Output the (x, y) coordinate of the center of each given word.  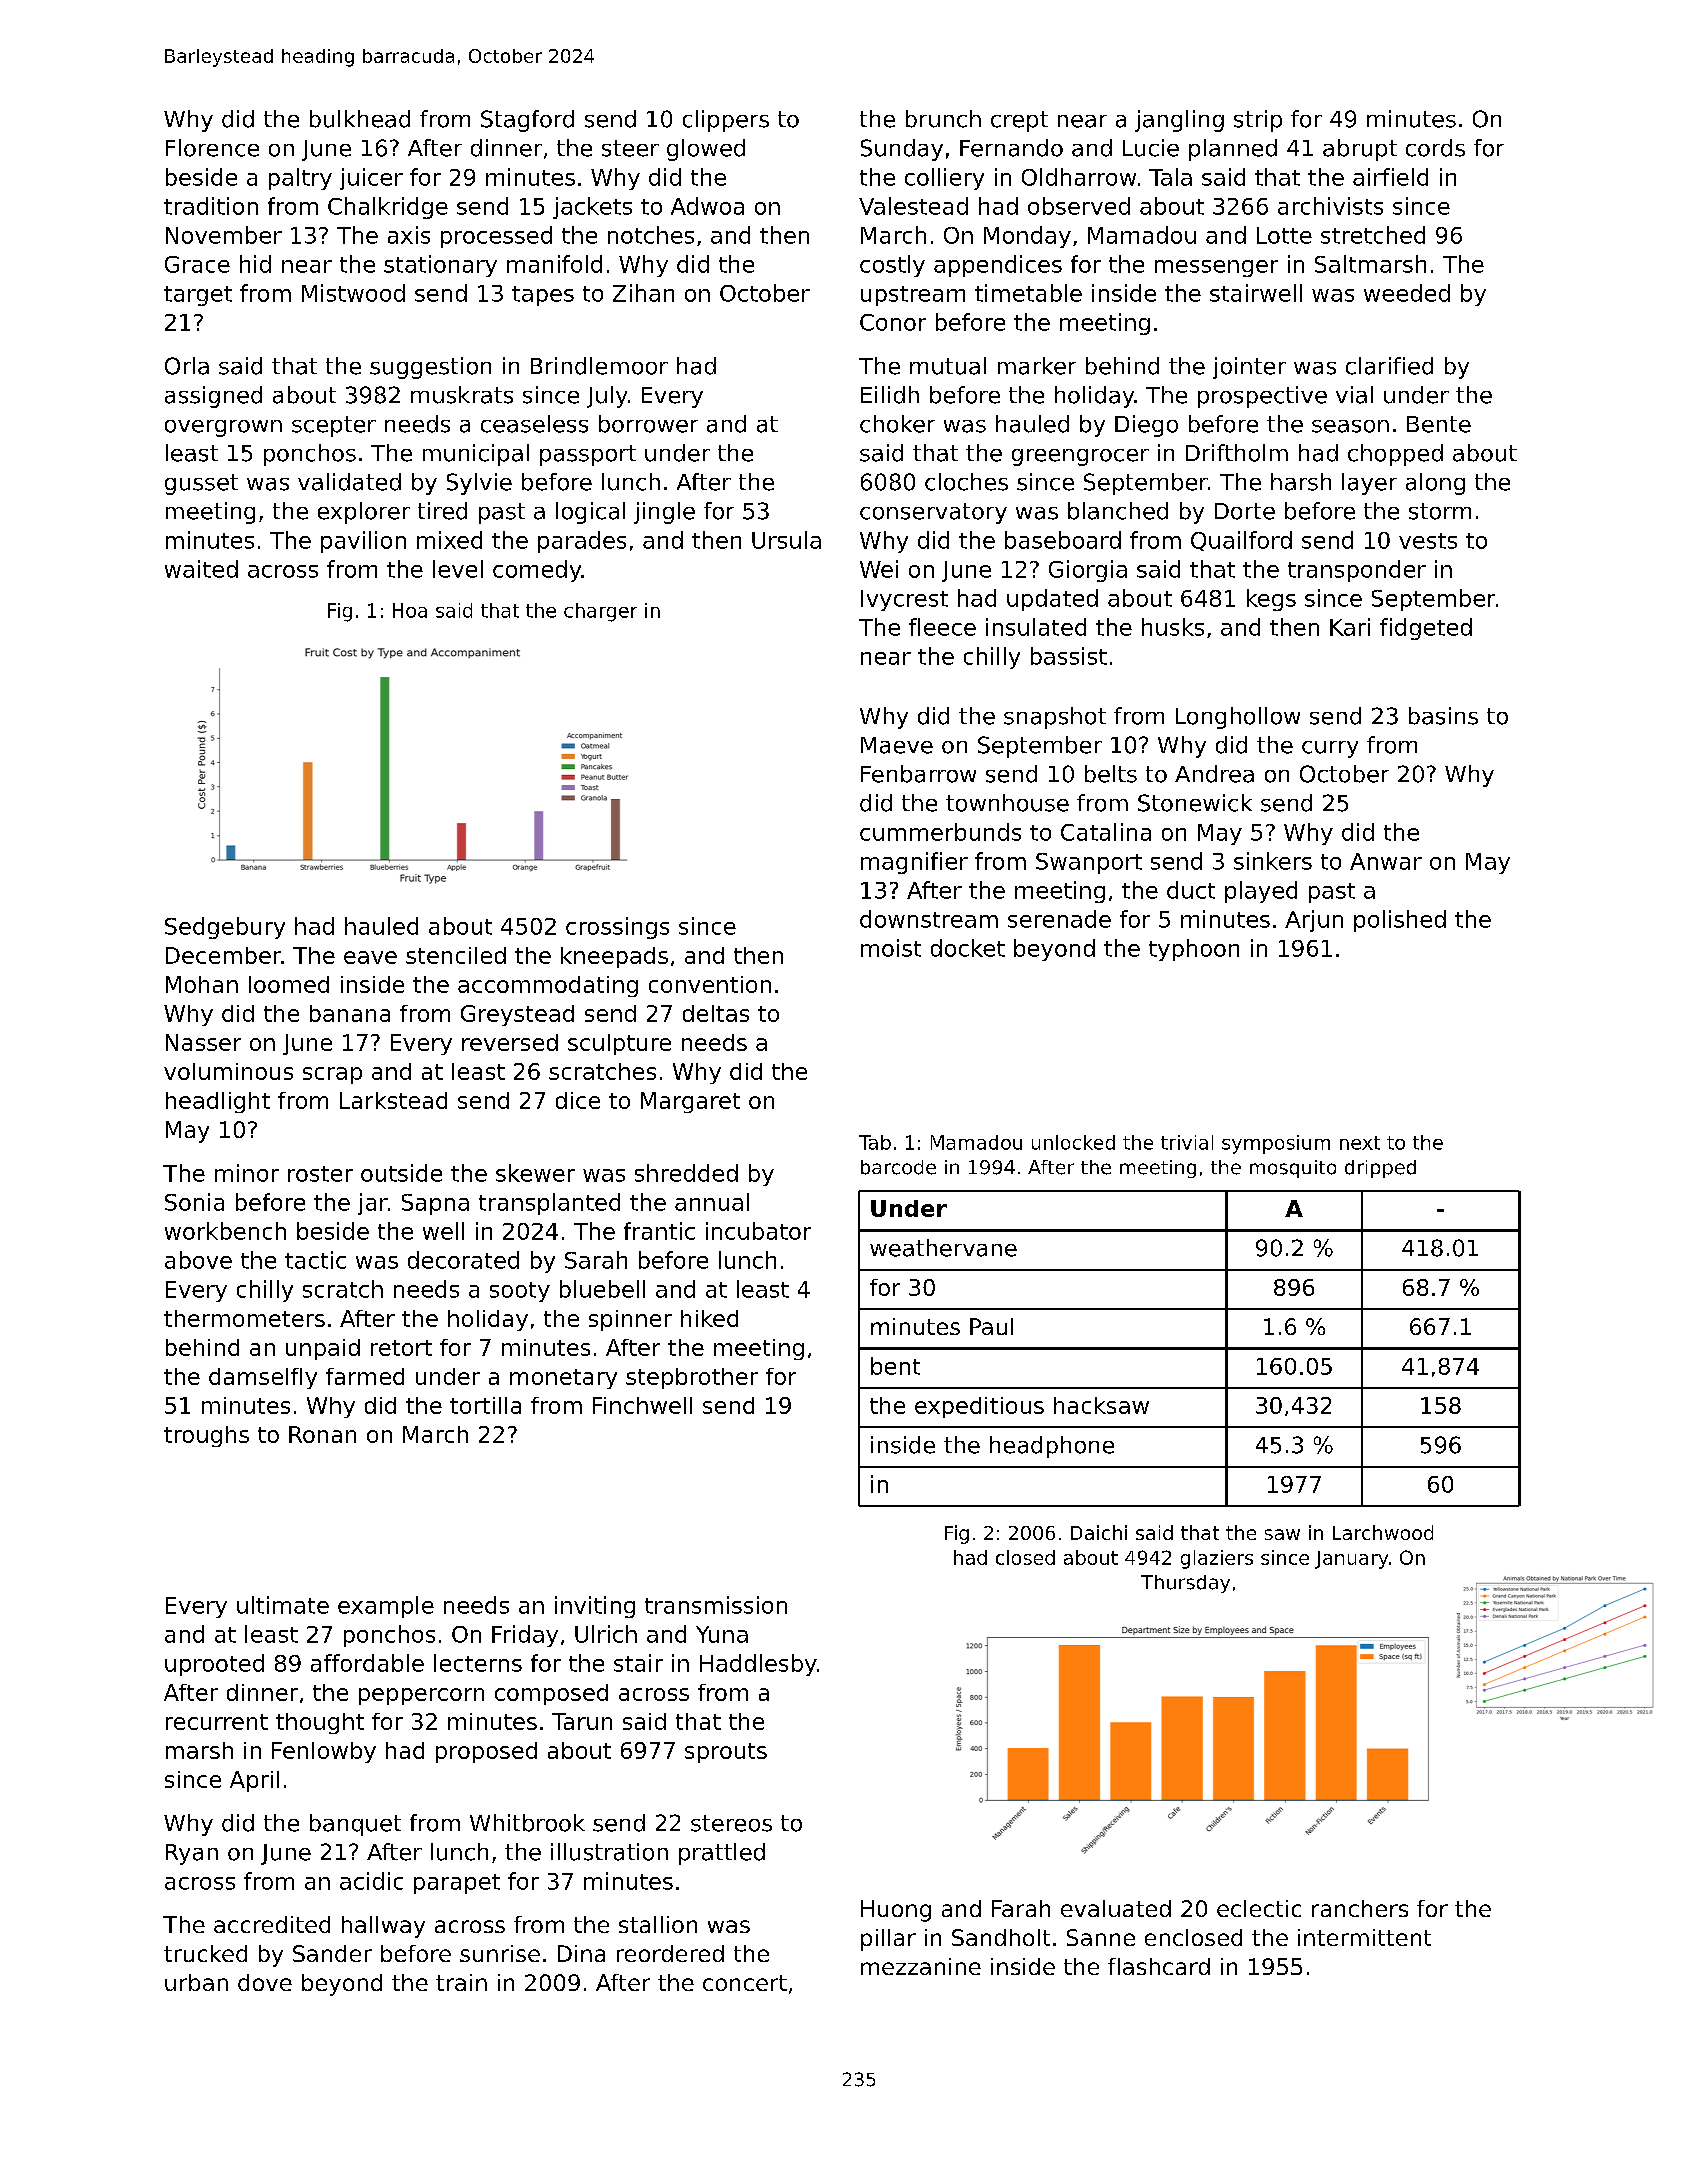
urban (196, 1982)
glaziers (1217, 1559)
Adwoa (707, 206)
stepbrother (692, 1378)
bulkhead (360, 119)
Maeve (897, 745)
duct (1191, 890)
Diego (1146, 426)
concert (745, 1983)
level (458, 569)
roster (320, 1174)
